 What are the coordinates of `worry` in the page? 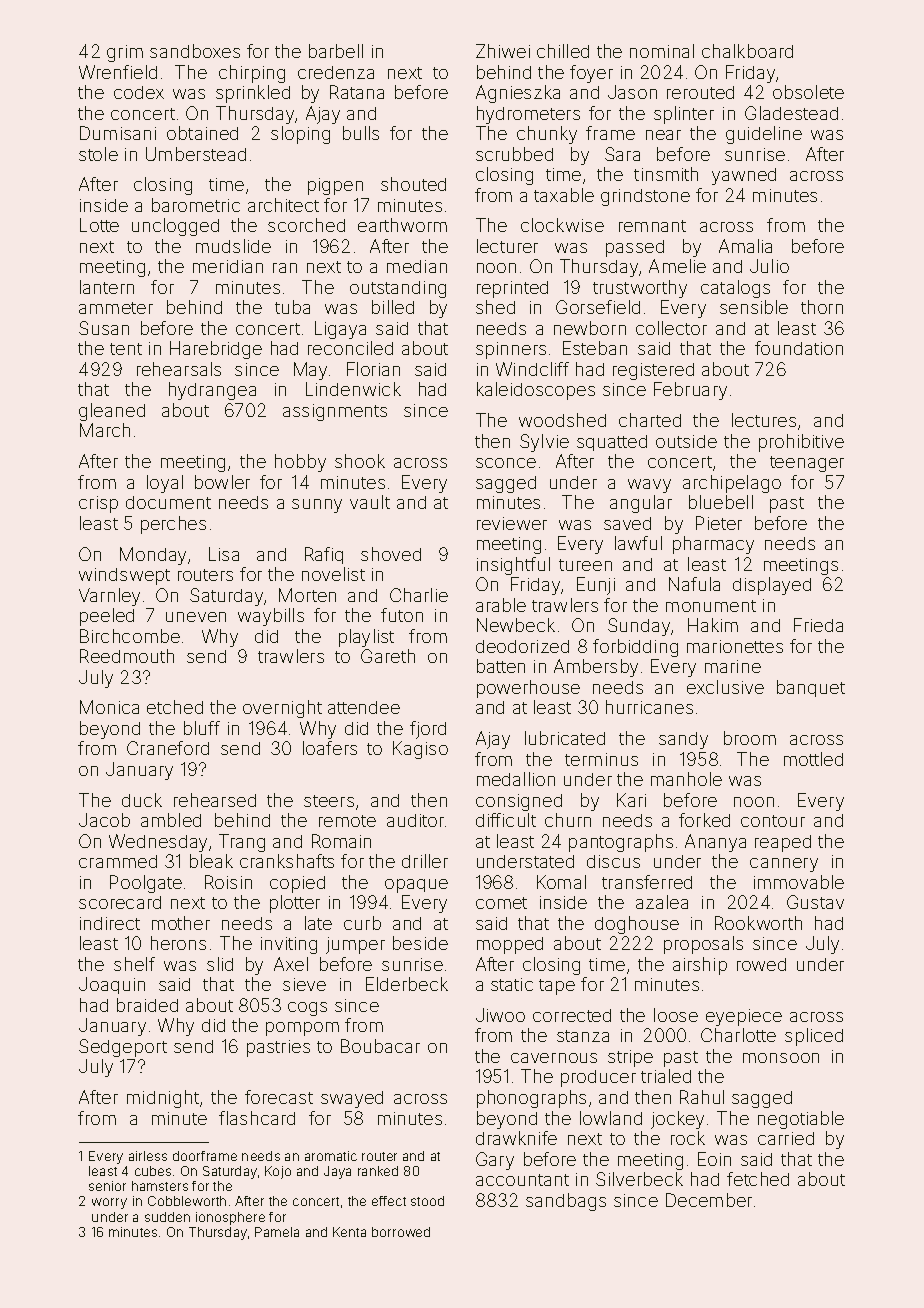 It's located at (109, 1203).
